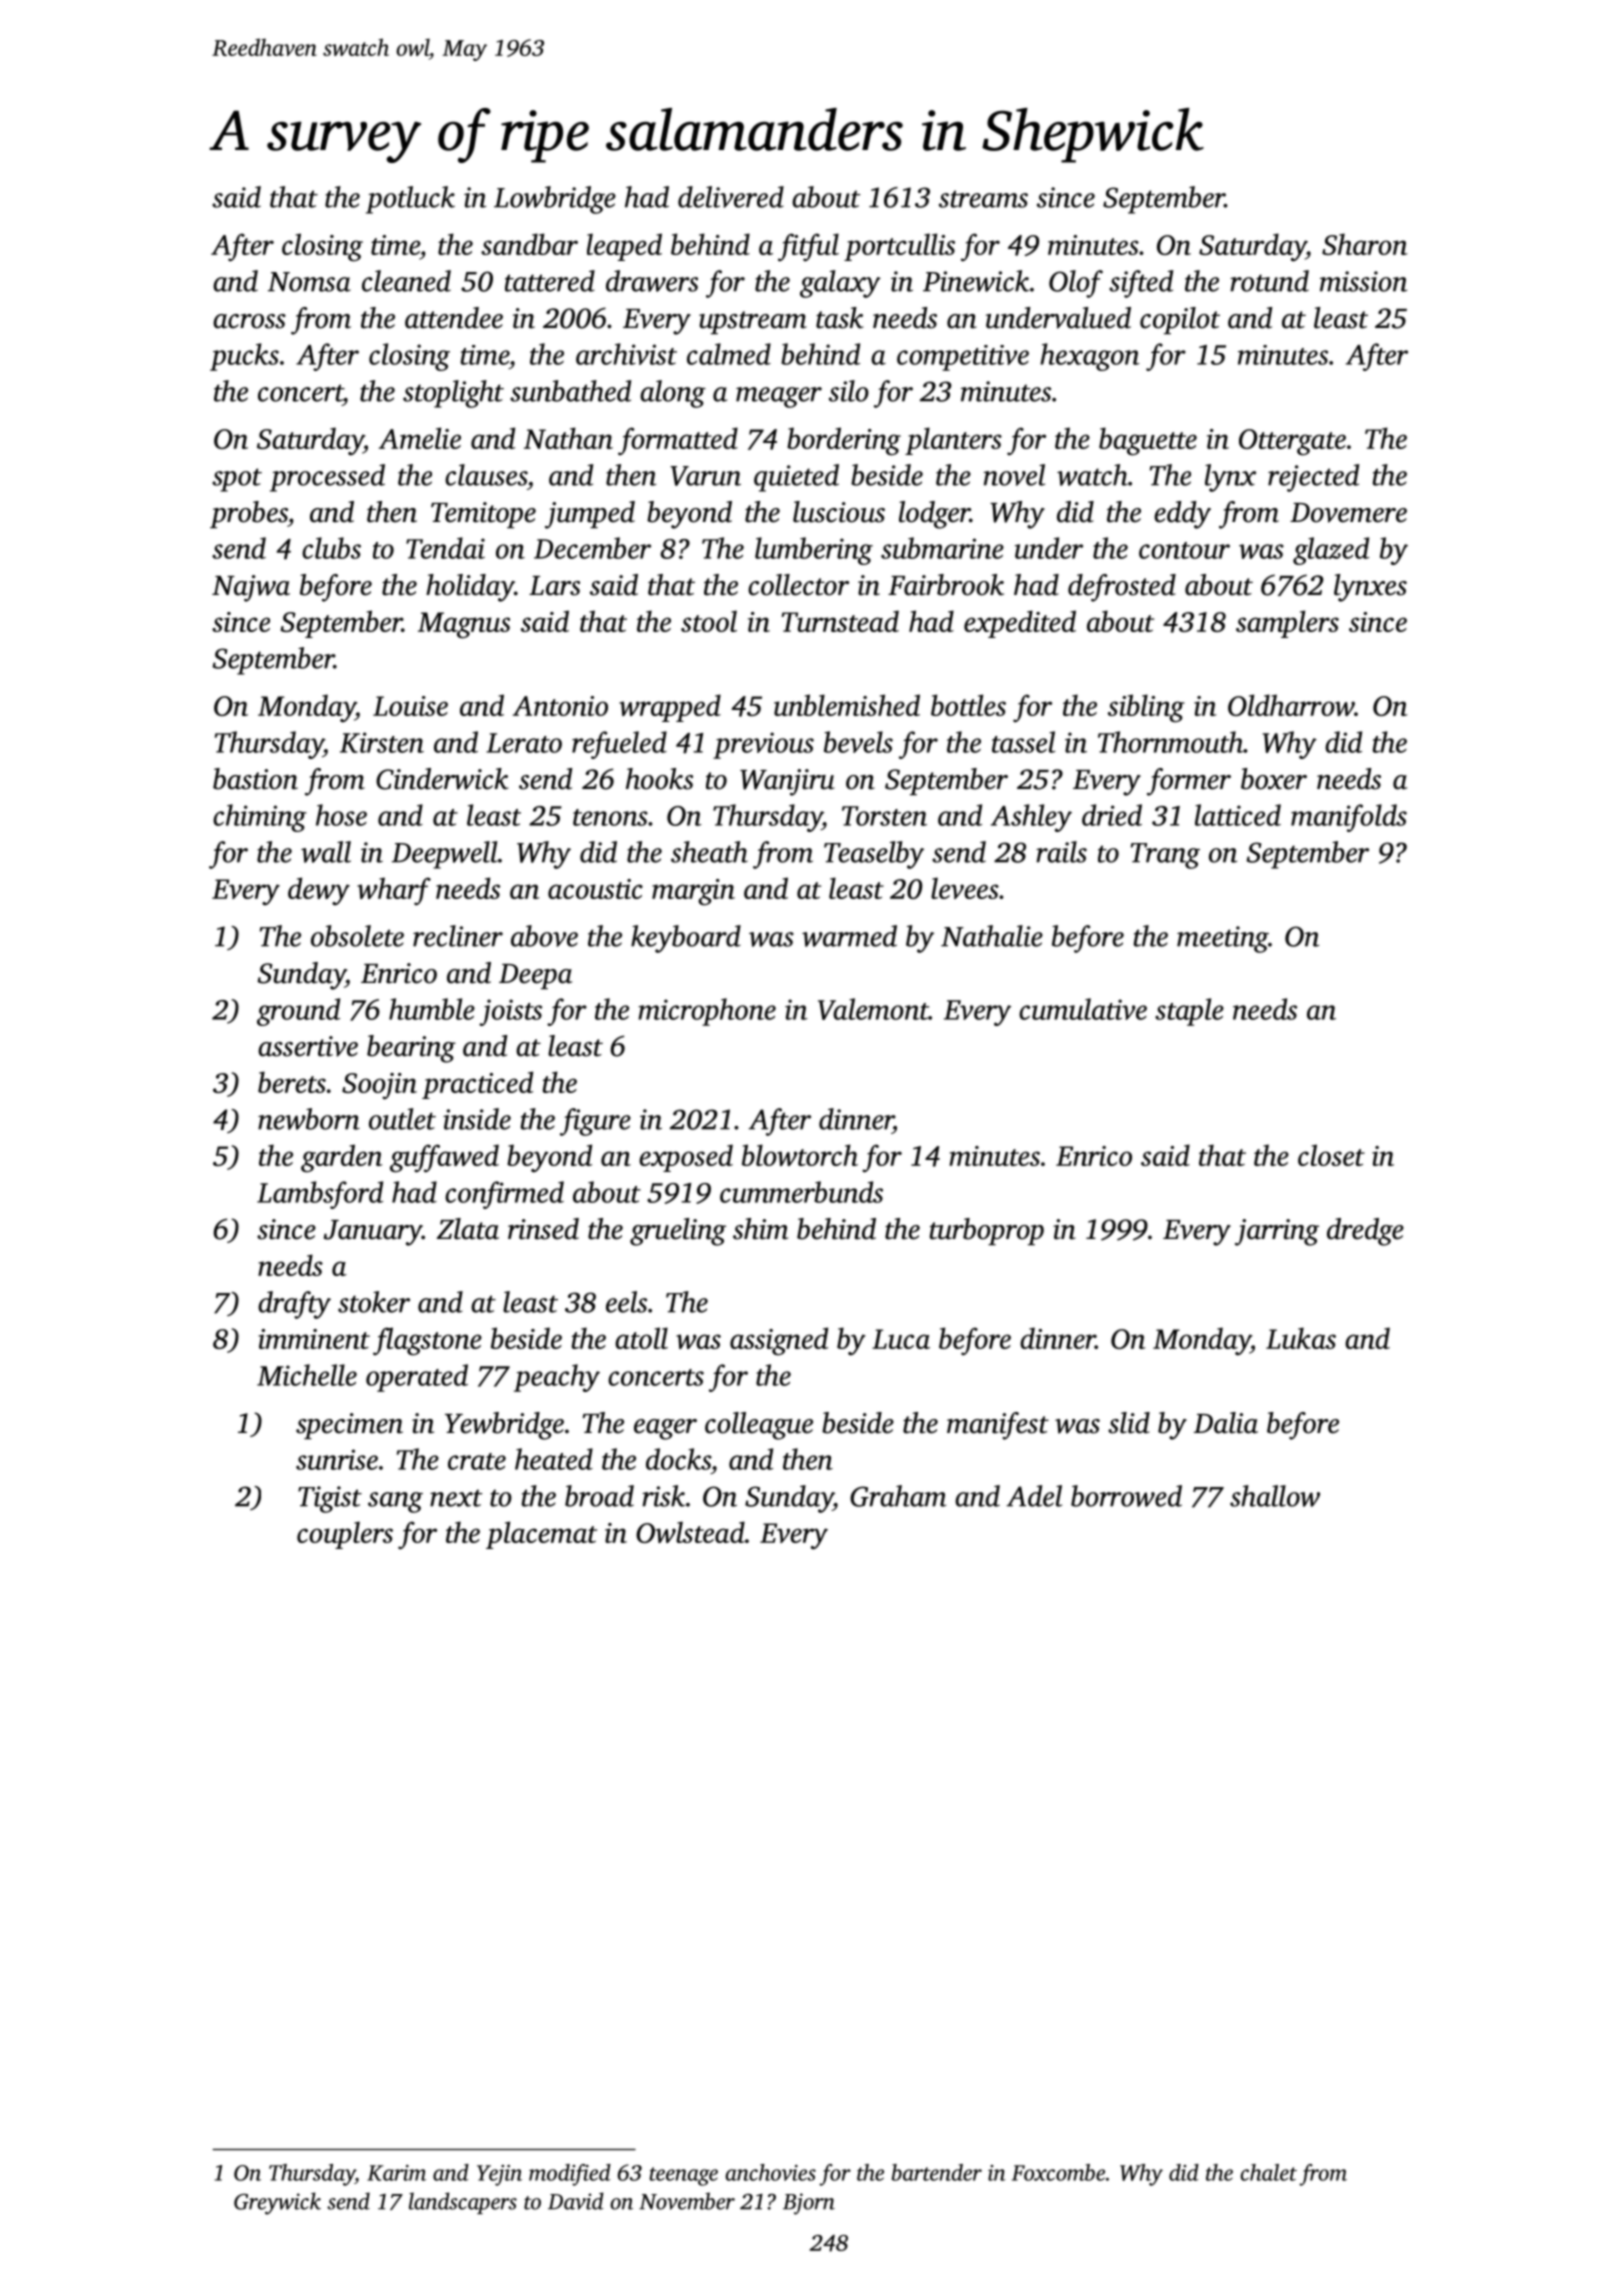  I want to click on Lukas, so click(1301, 1338).
